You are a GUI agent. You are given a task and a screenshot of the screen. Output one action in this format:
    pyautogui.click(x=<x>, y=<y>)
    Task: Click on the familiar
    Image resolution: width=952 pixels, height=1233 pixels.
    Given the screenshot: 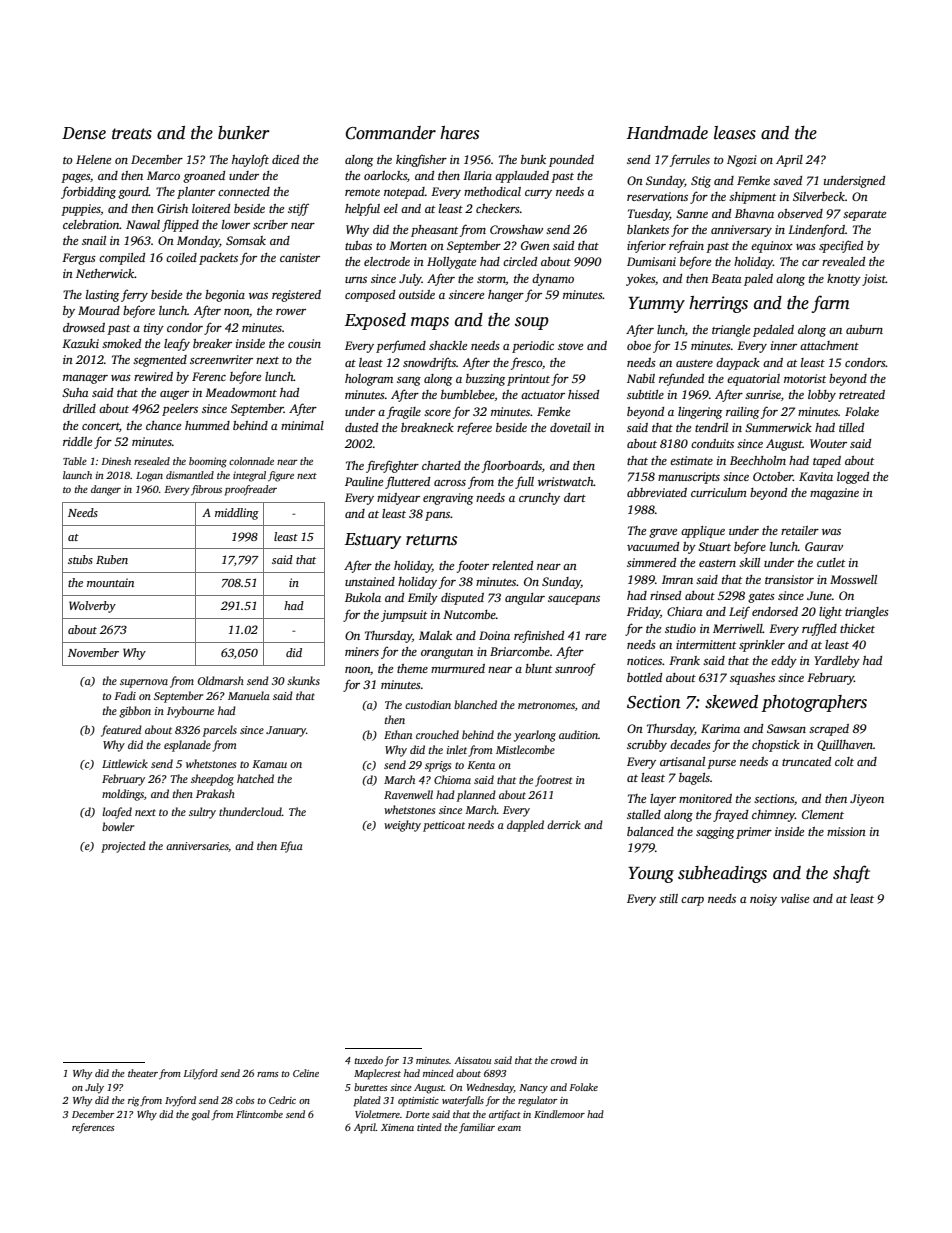 What is the action you would take?
    pyautogui.click(x=477, y=1128)
